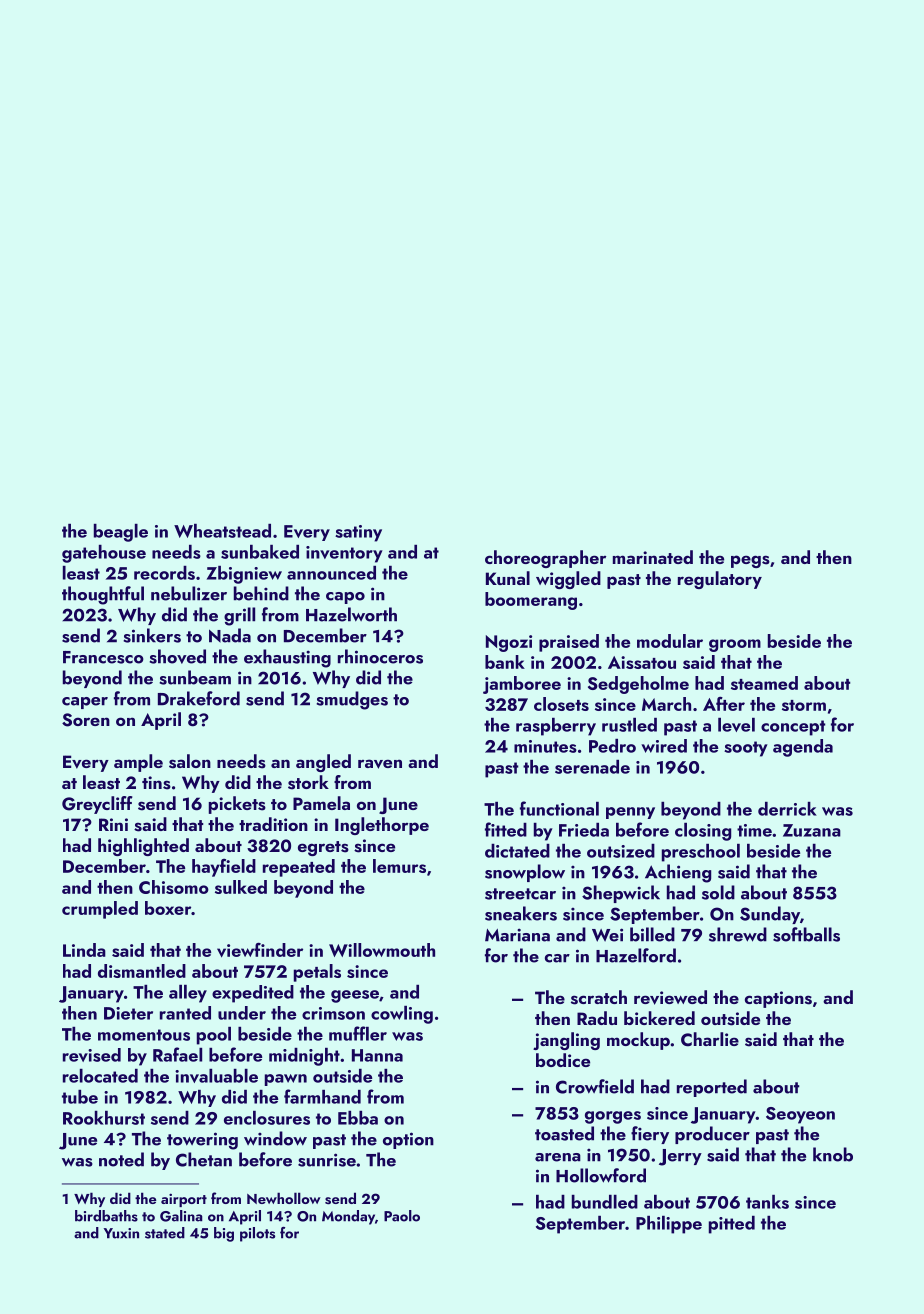 Image resolution: width=924 pixels, height=1314 pixels. I want to click on marinated, so click(653, 557).
